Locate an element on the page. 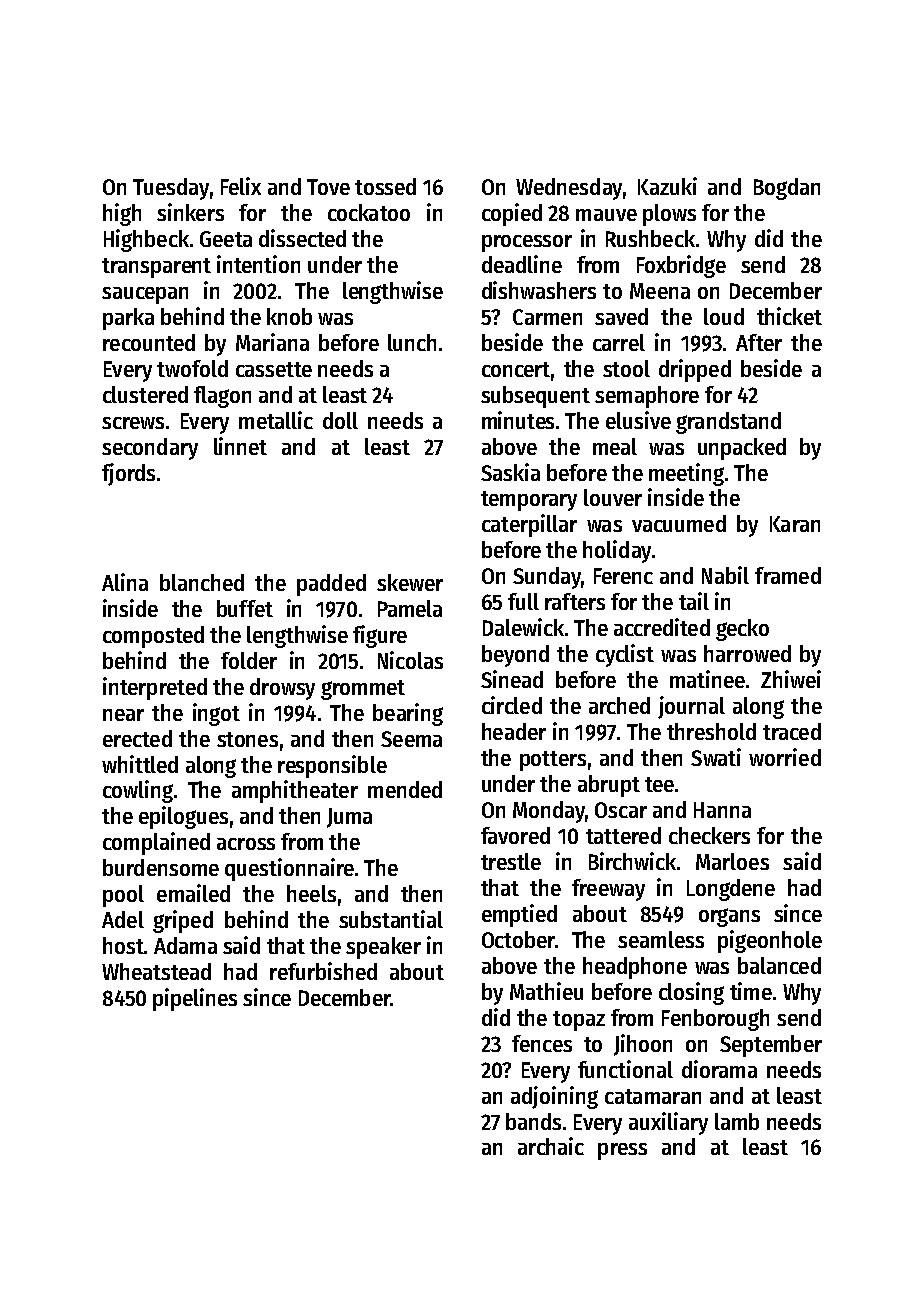 The image size is (924, 1311). Sunday is located at coordinates (547, 578).
